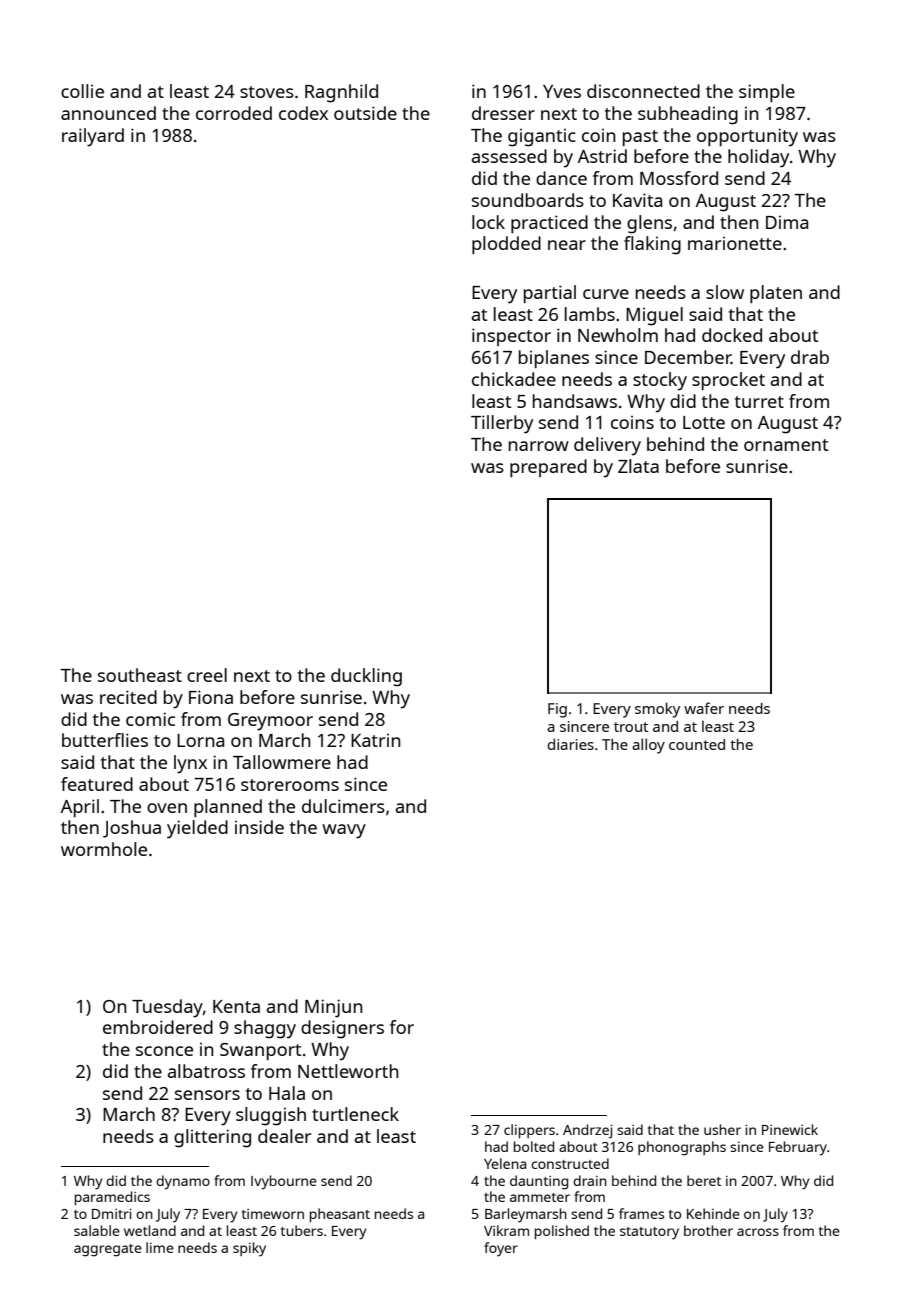 Image resolution: width=908 pixels, height=1316 pixels. What do you see at coordinates (234, 113) in the image?
I see `corroded` at bounding box center [234, 113].
